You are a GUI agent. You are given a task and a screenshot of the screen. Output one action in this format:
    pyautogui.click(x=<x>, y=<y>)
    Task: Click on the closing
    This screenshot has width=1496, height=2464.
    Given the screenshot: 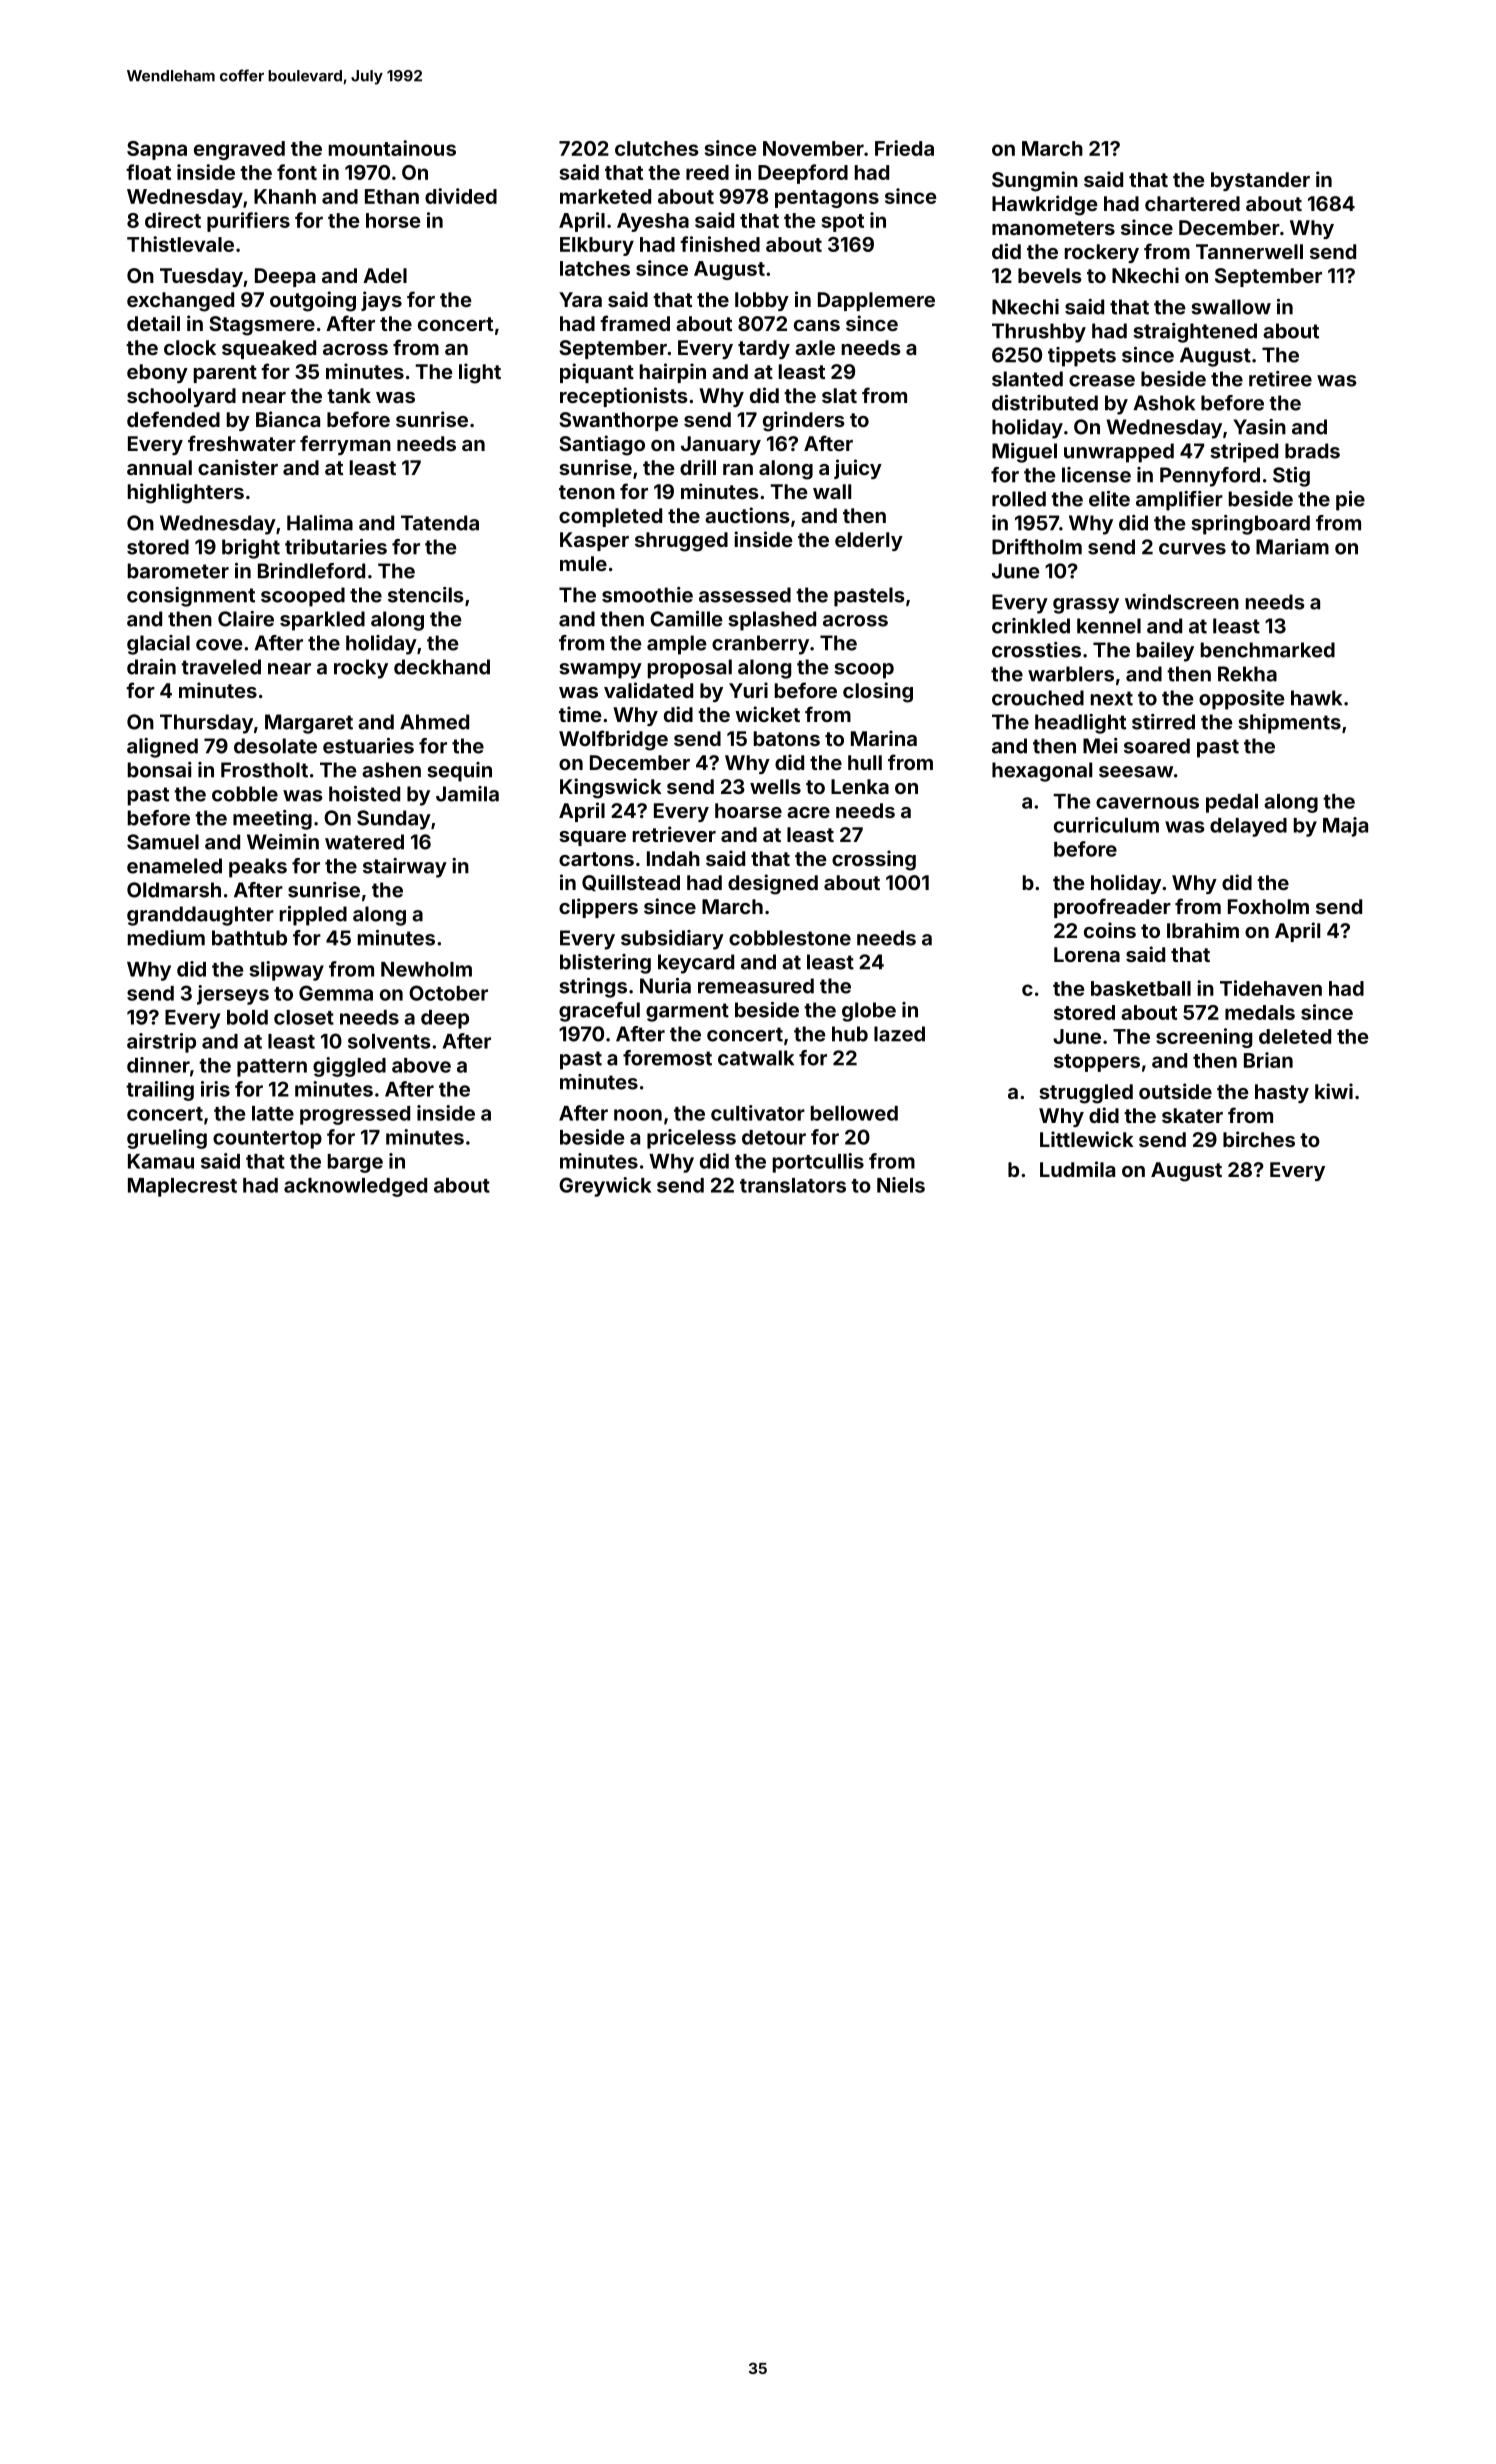 What is the action you would take?
    pyautogui.click(x=878, y=692)
